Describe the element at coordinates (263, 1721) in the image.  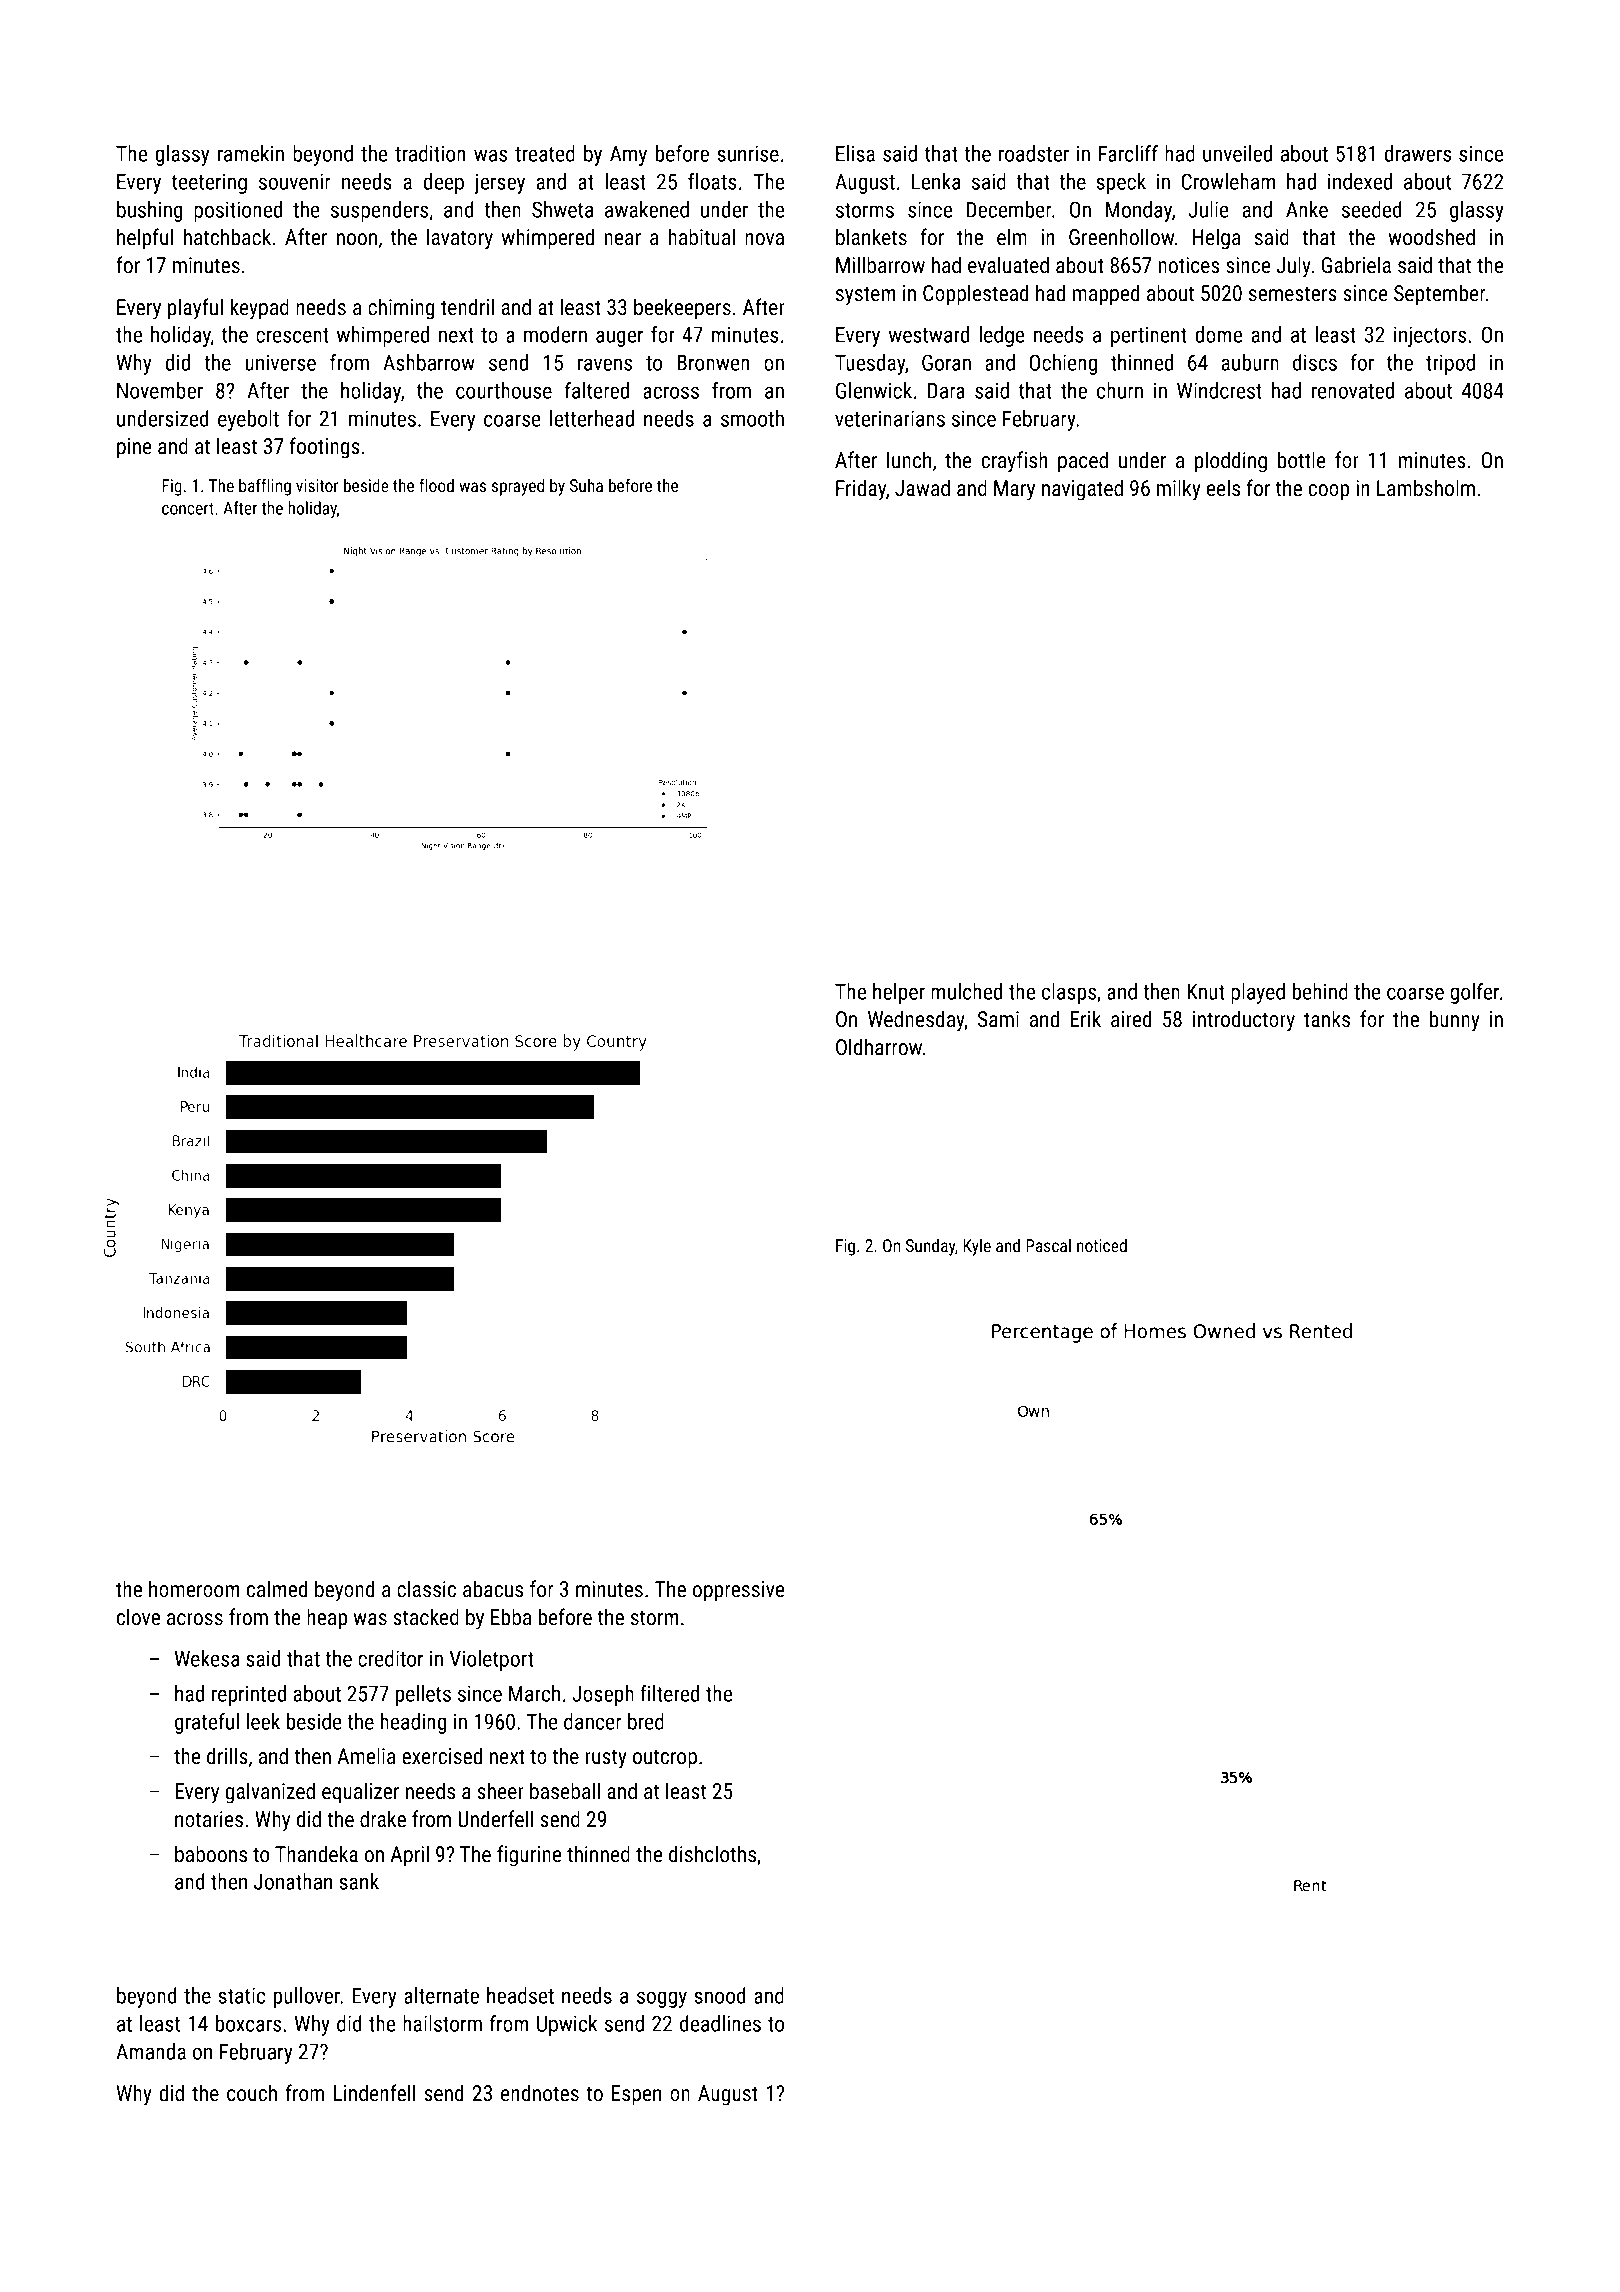
I see `leek` at that location.
